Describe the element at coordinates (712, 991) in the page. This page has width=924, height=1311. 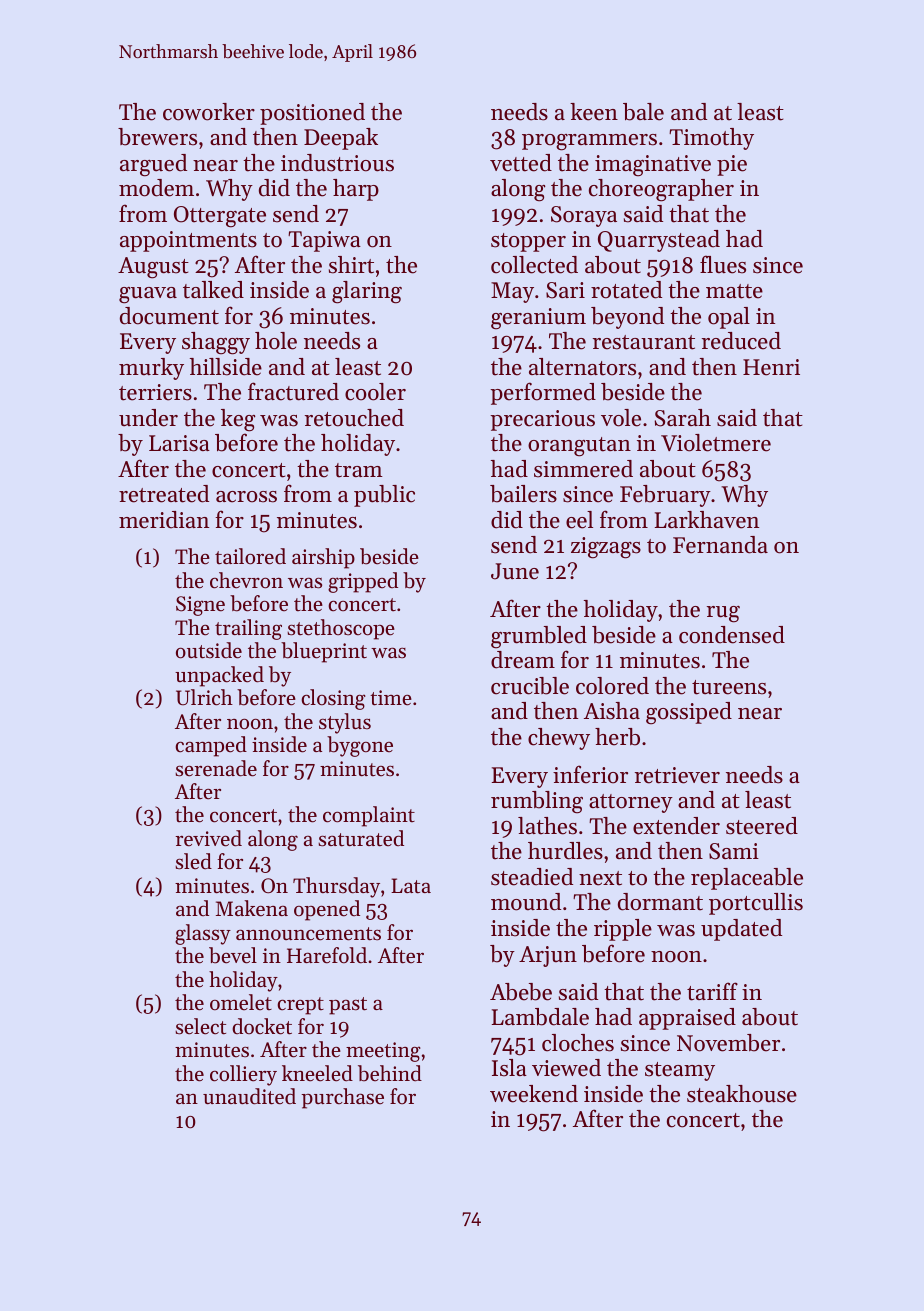
I see `tariff` at that location.
